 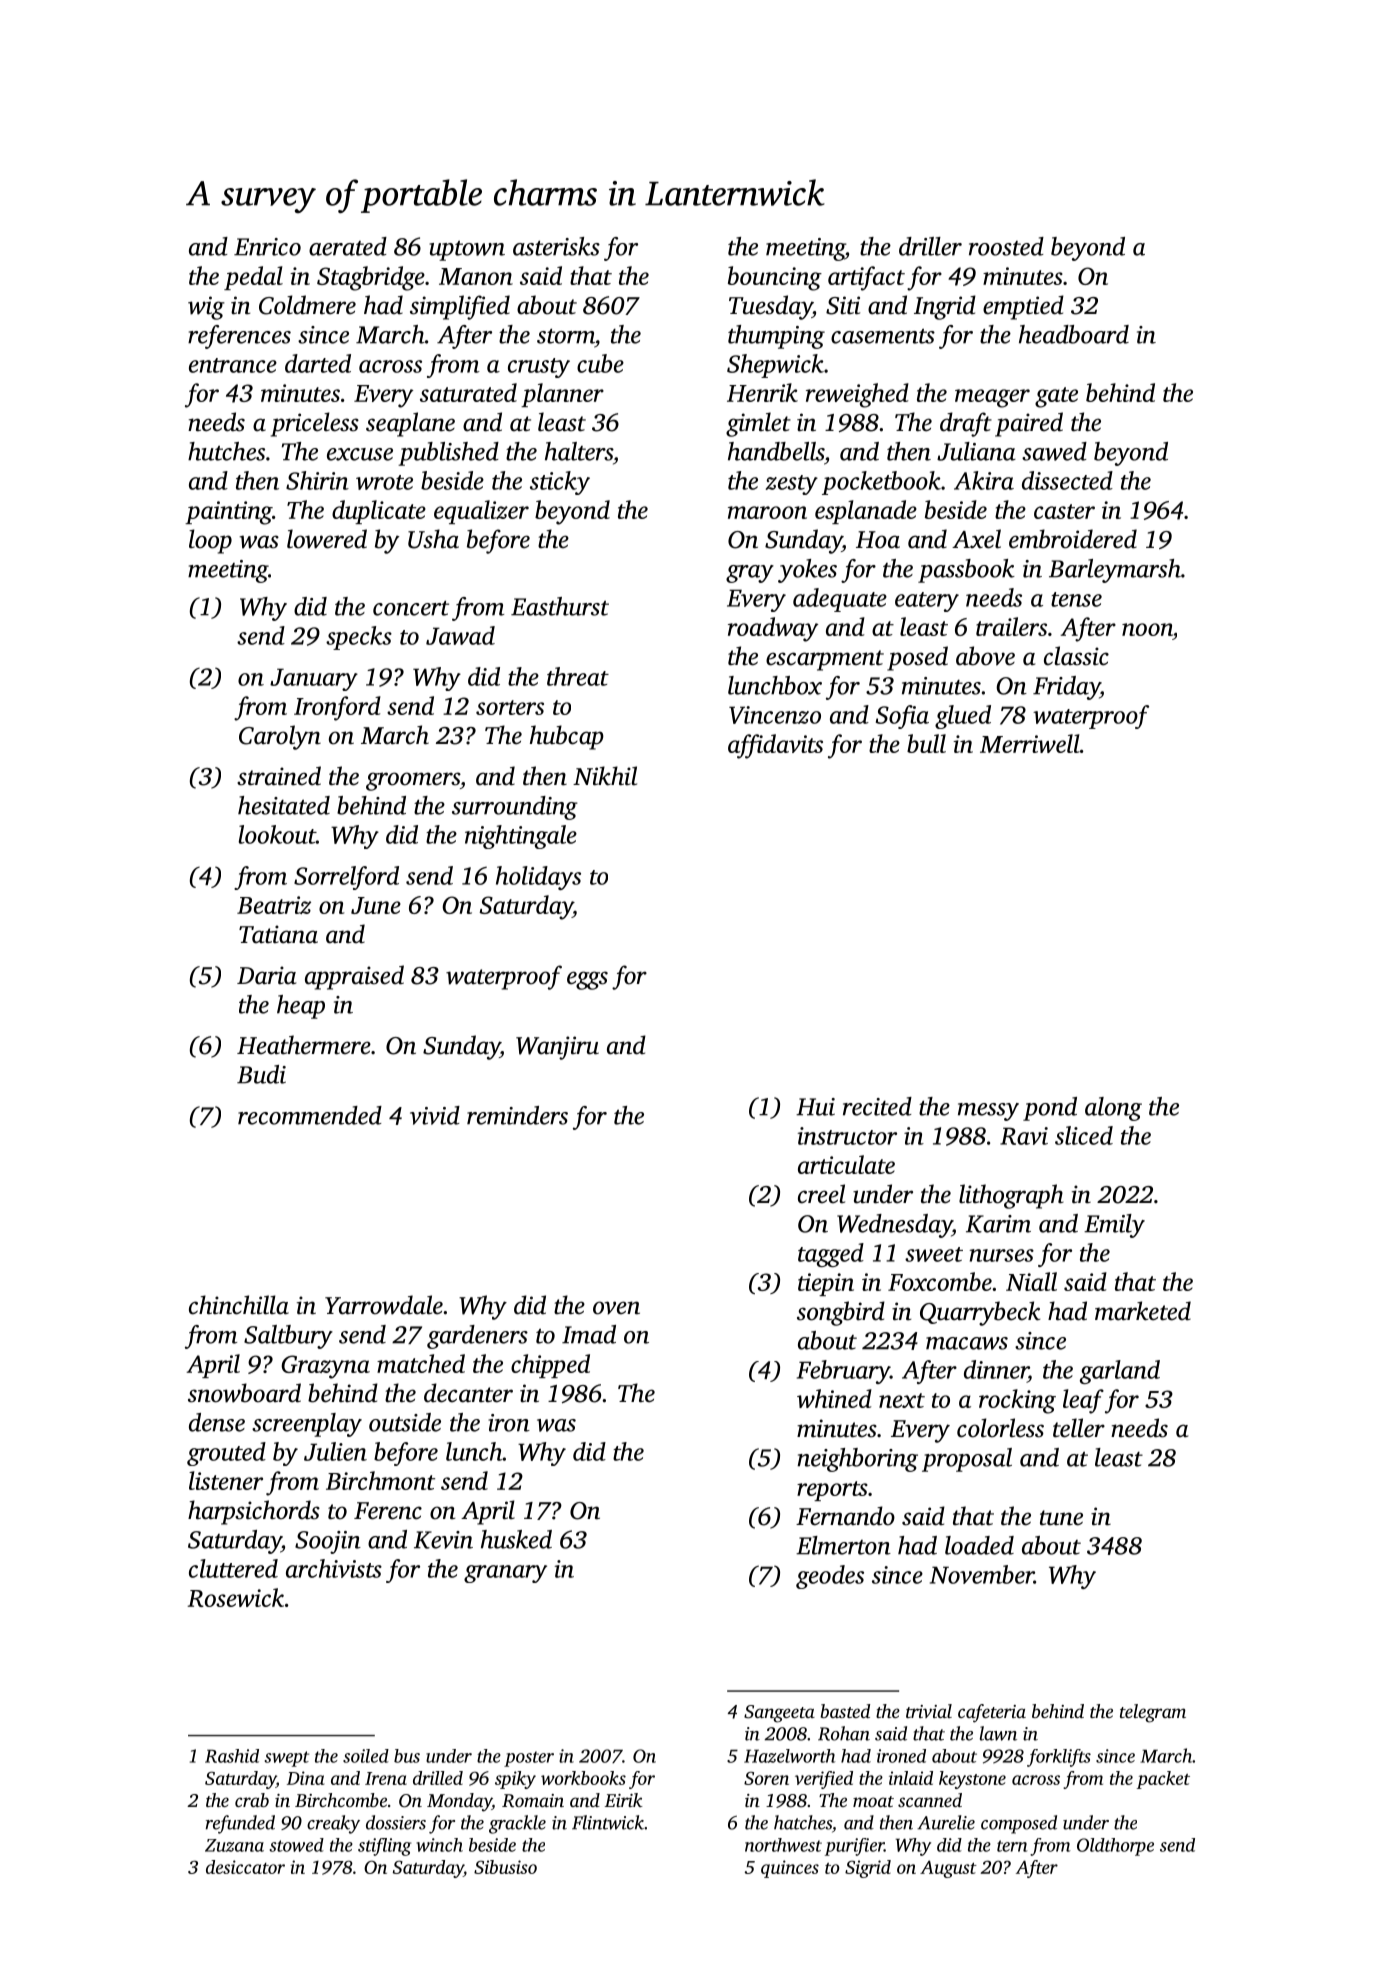 What do you see at coordinates (460, 307) in the screenshot?
I see `simplified` at bounding box center [460, 307].
